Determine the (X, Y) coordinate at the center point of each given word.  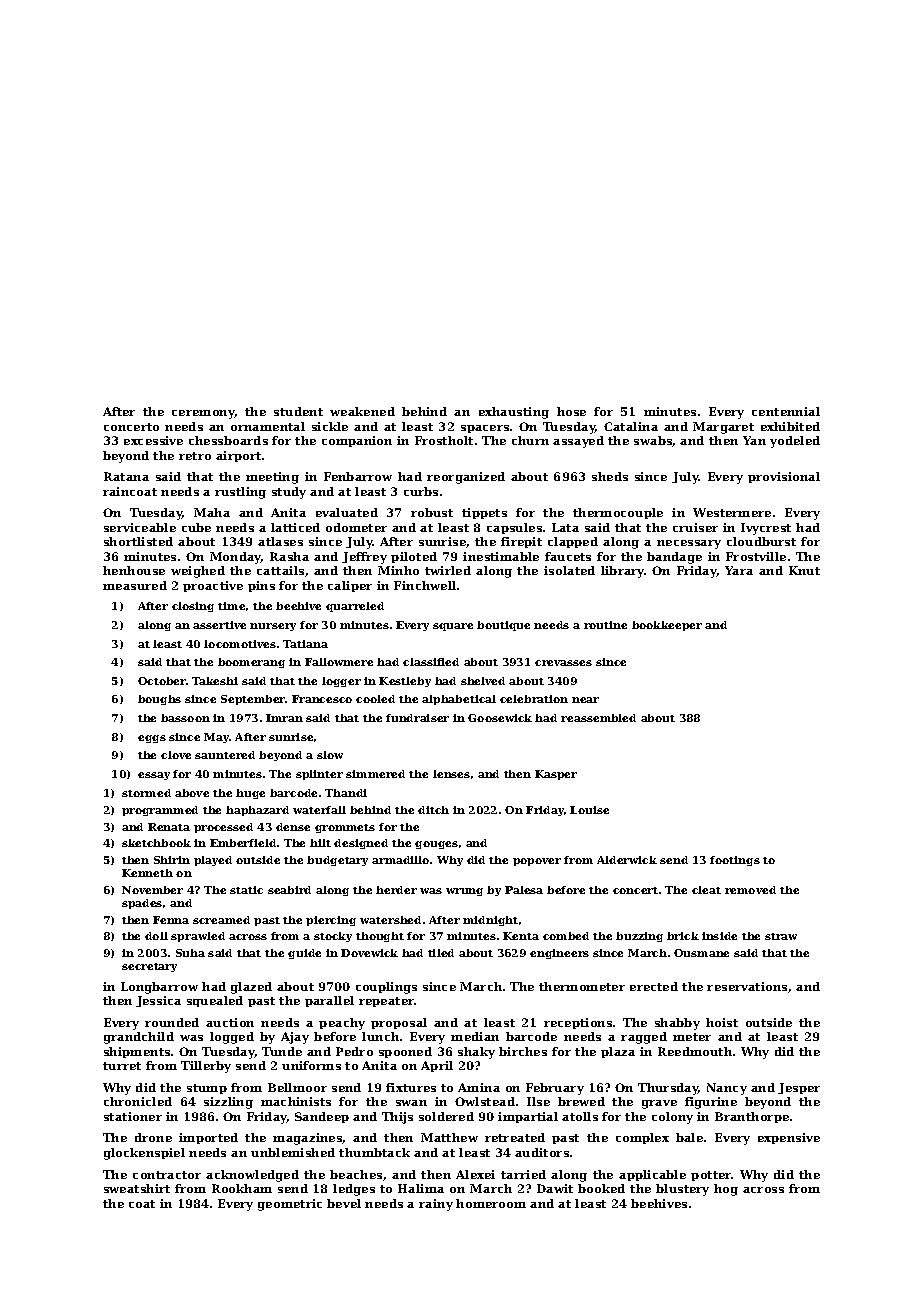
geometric (290, 1205)
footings (735, 861)
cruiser (695, 527)
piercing (331, 921)
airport (238, 456)
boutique (503, 626)
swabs (653, 441)
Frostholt (444, 440)
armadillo (400, 860)
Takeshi (215, 681)
